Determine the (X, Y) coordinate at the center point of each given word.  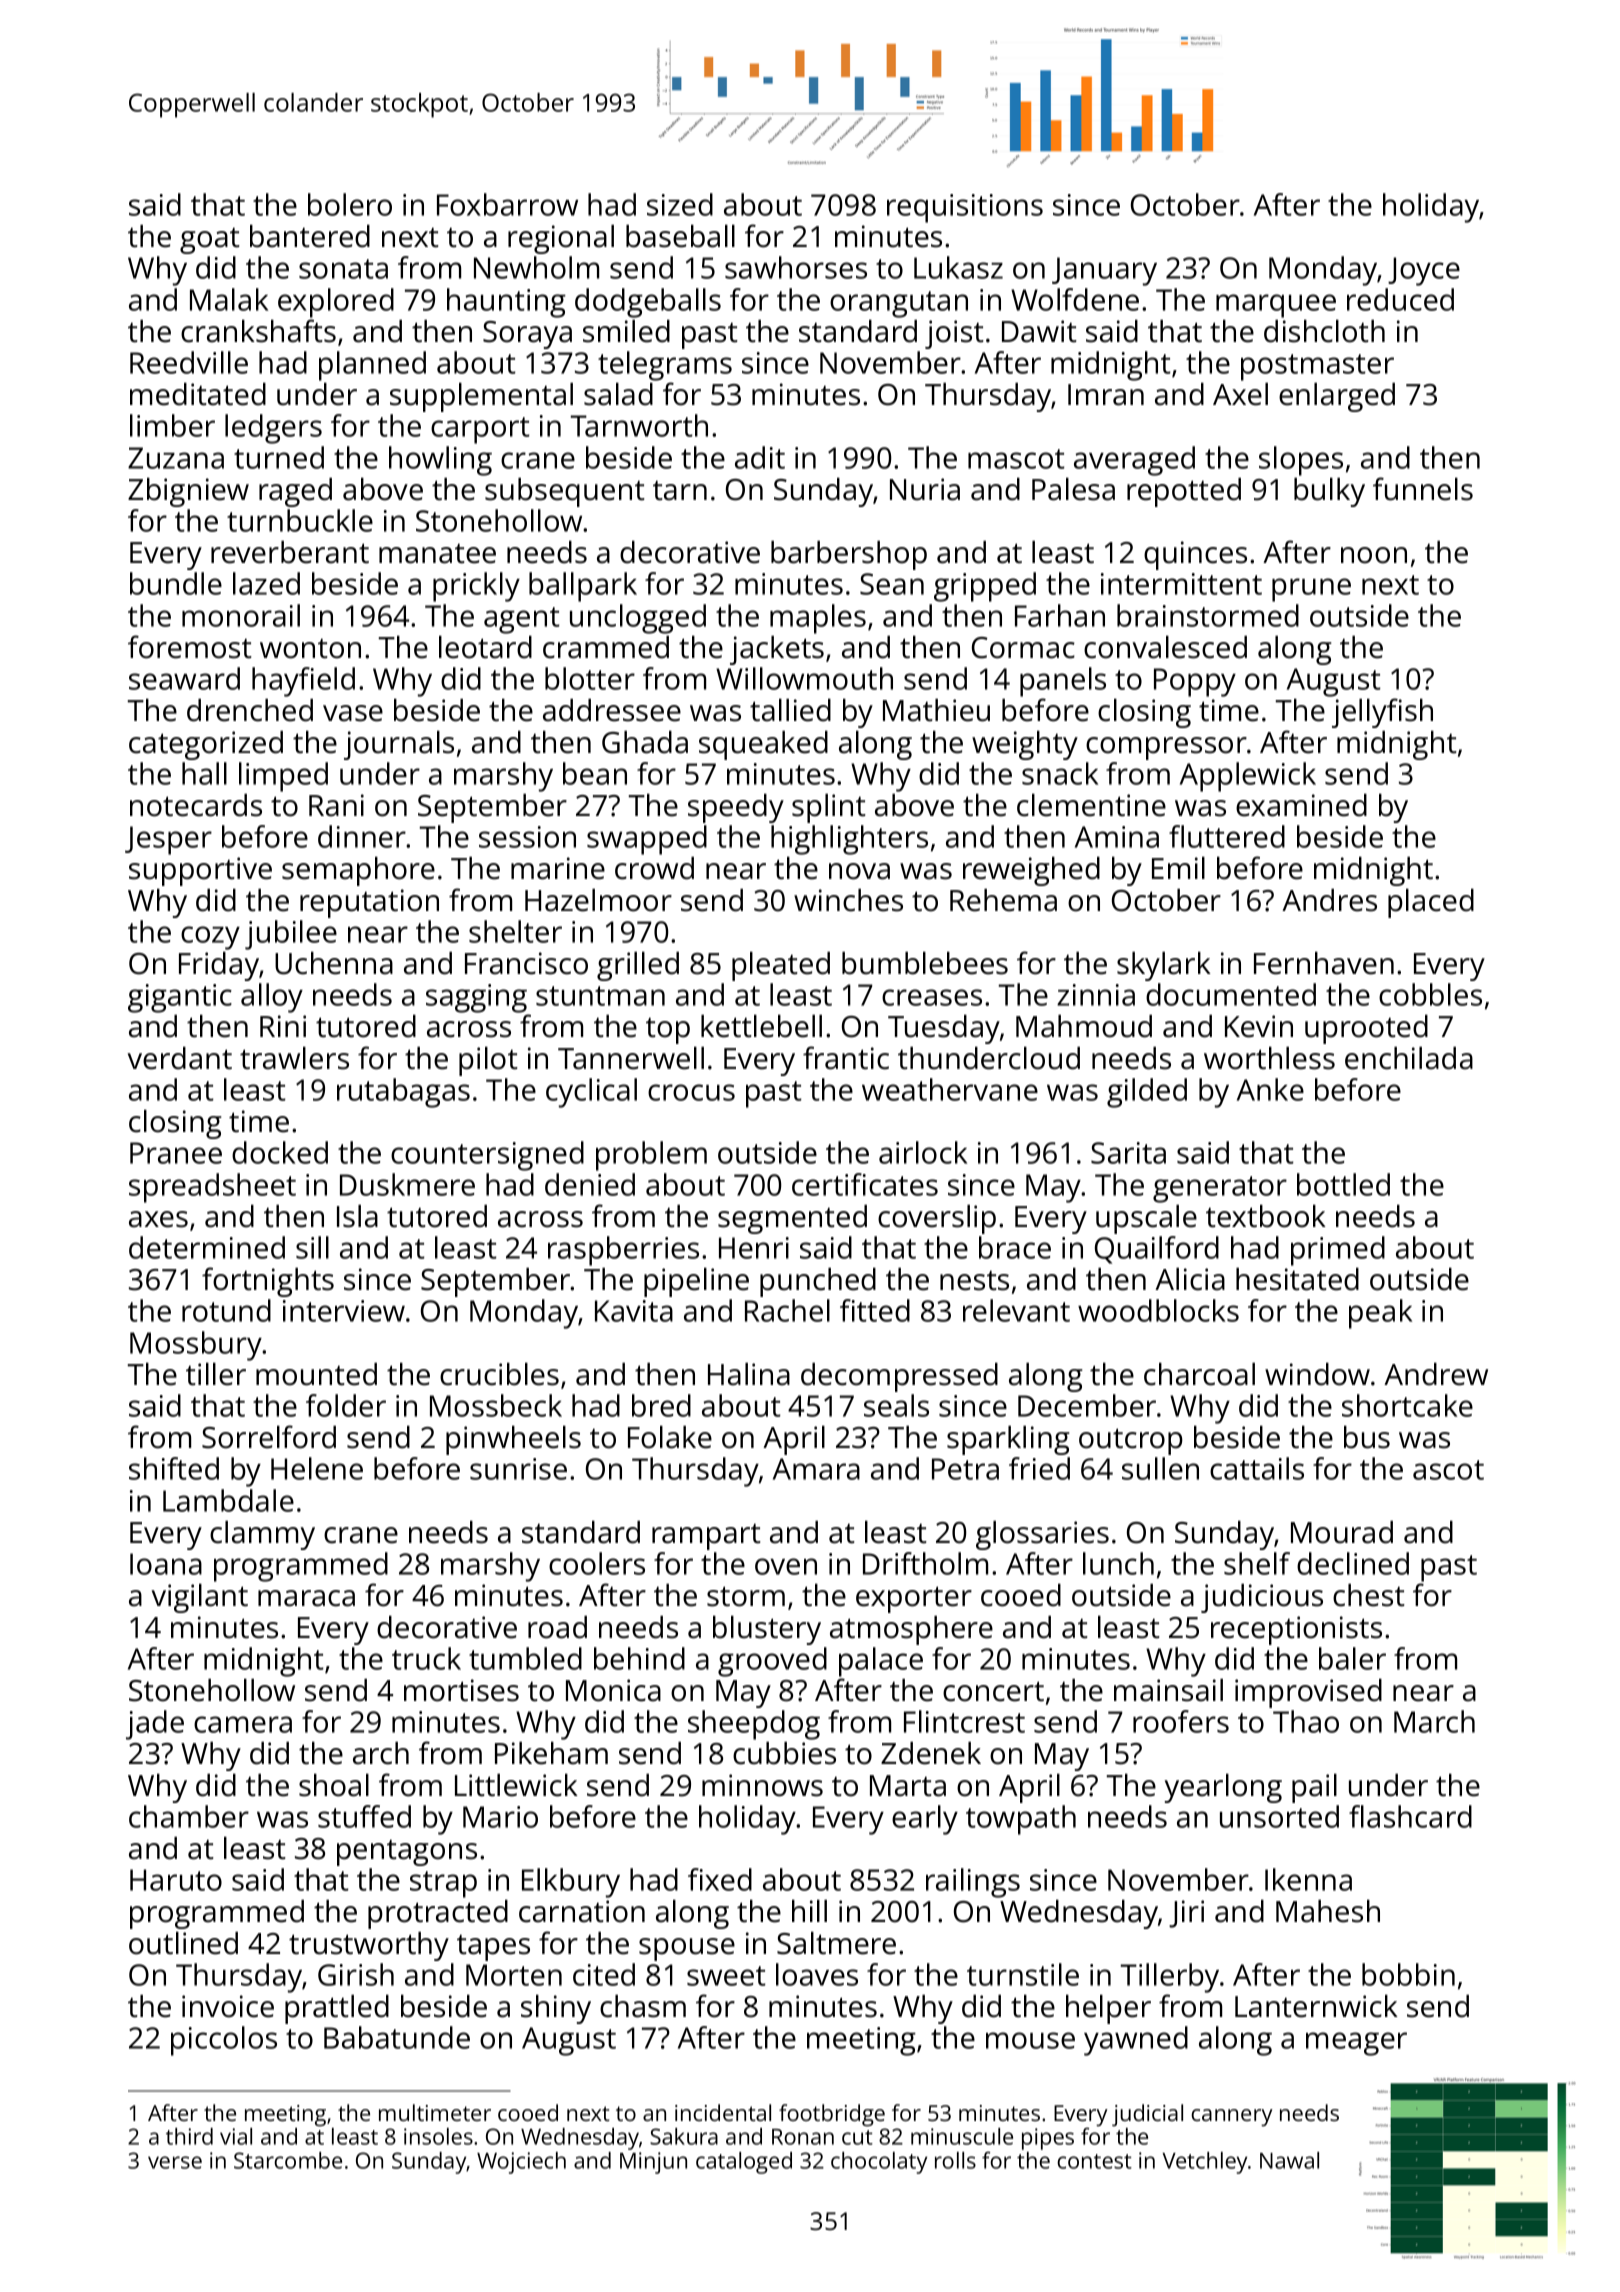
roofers (1181, 1721)
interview (344, 1311)
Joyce (1424, 271)
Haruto (176, 1880)
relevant (1016, 1310)
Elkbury (571, 1883)
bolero (350, 204)
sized (680, 204)
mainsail (1168, 1690)
